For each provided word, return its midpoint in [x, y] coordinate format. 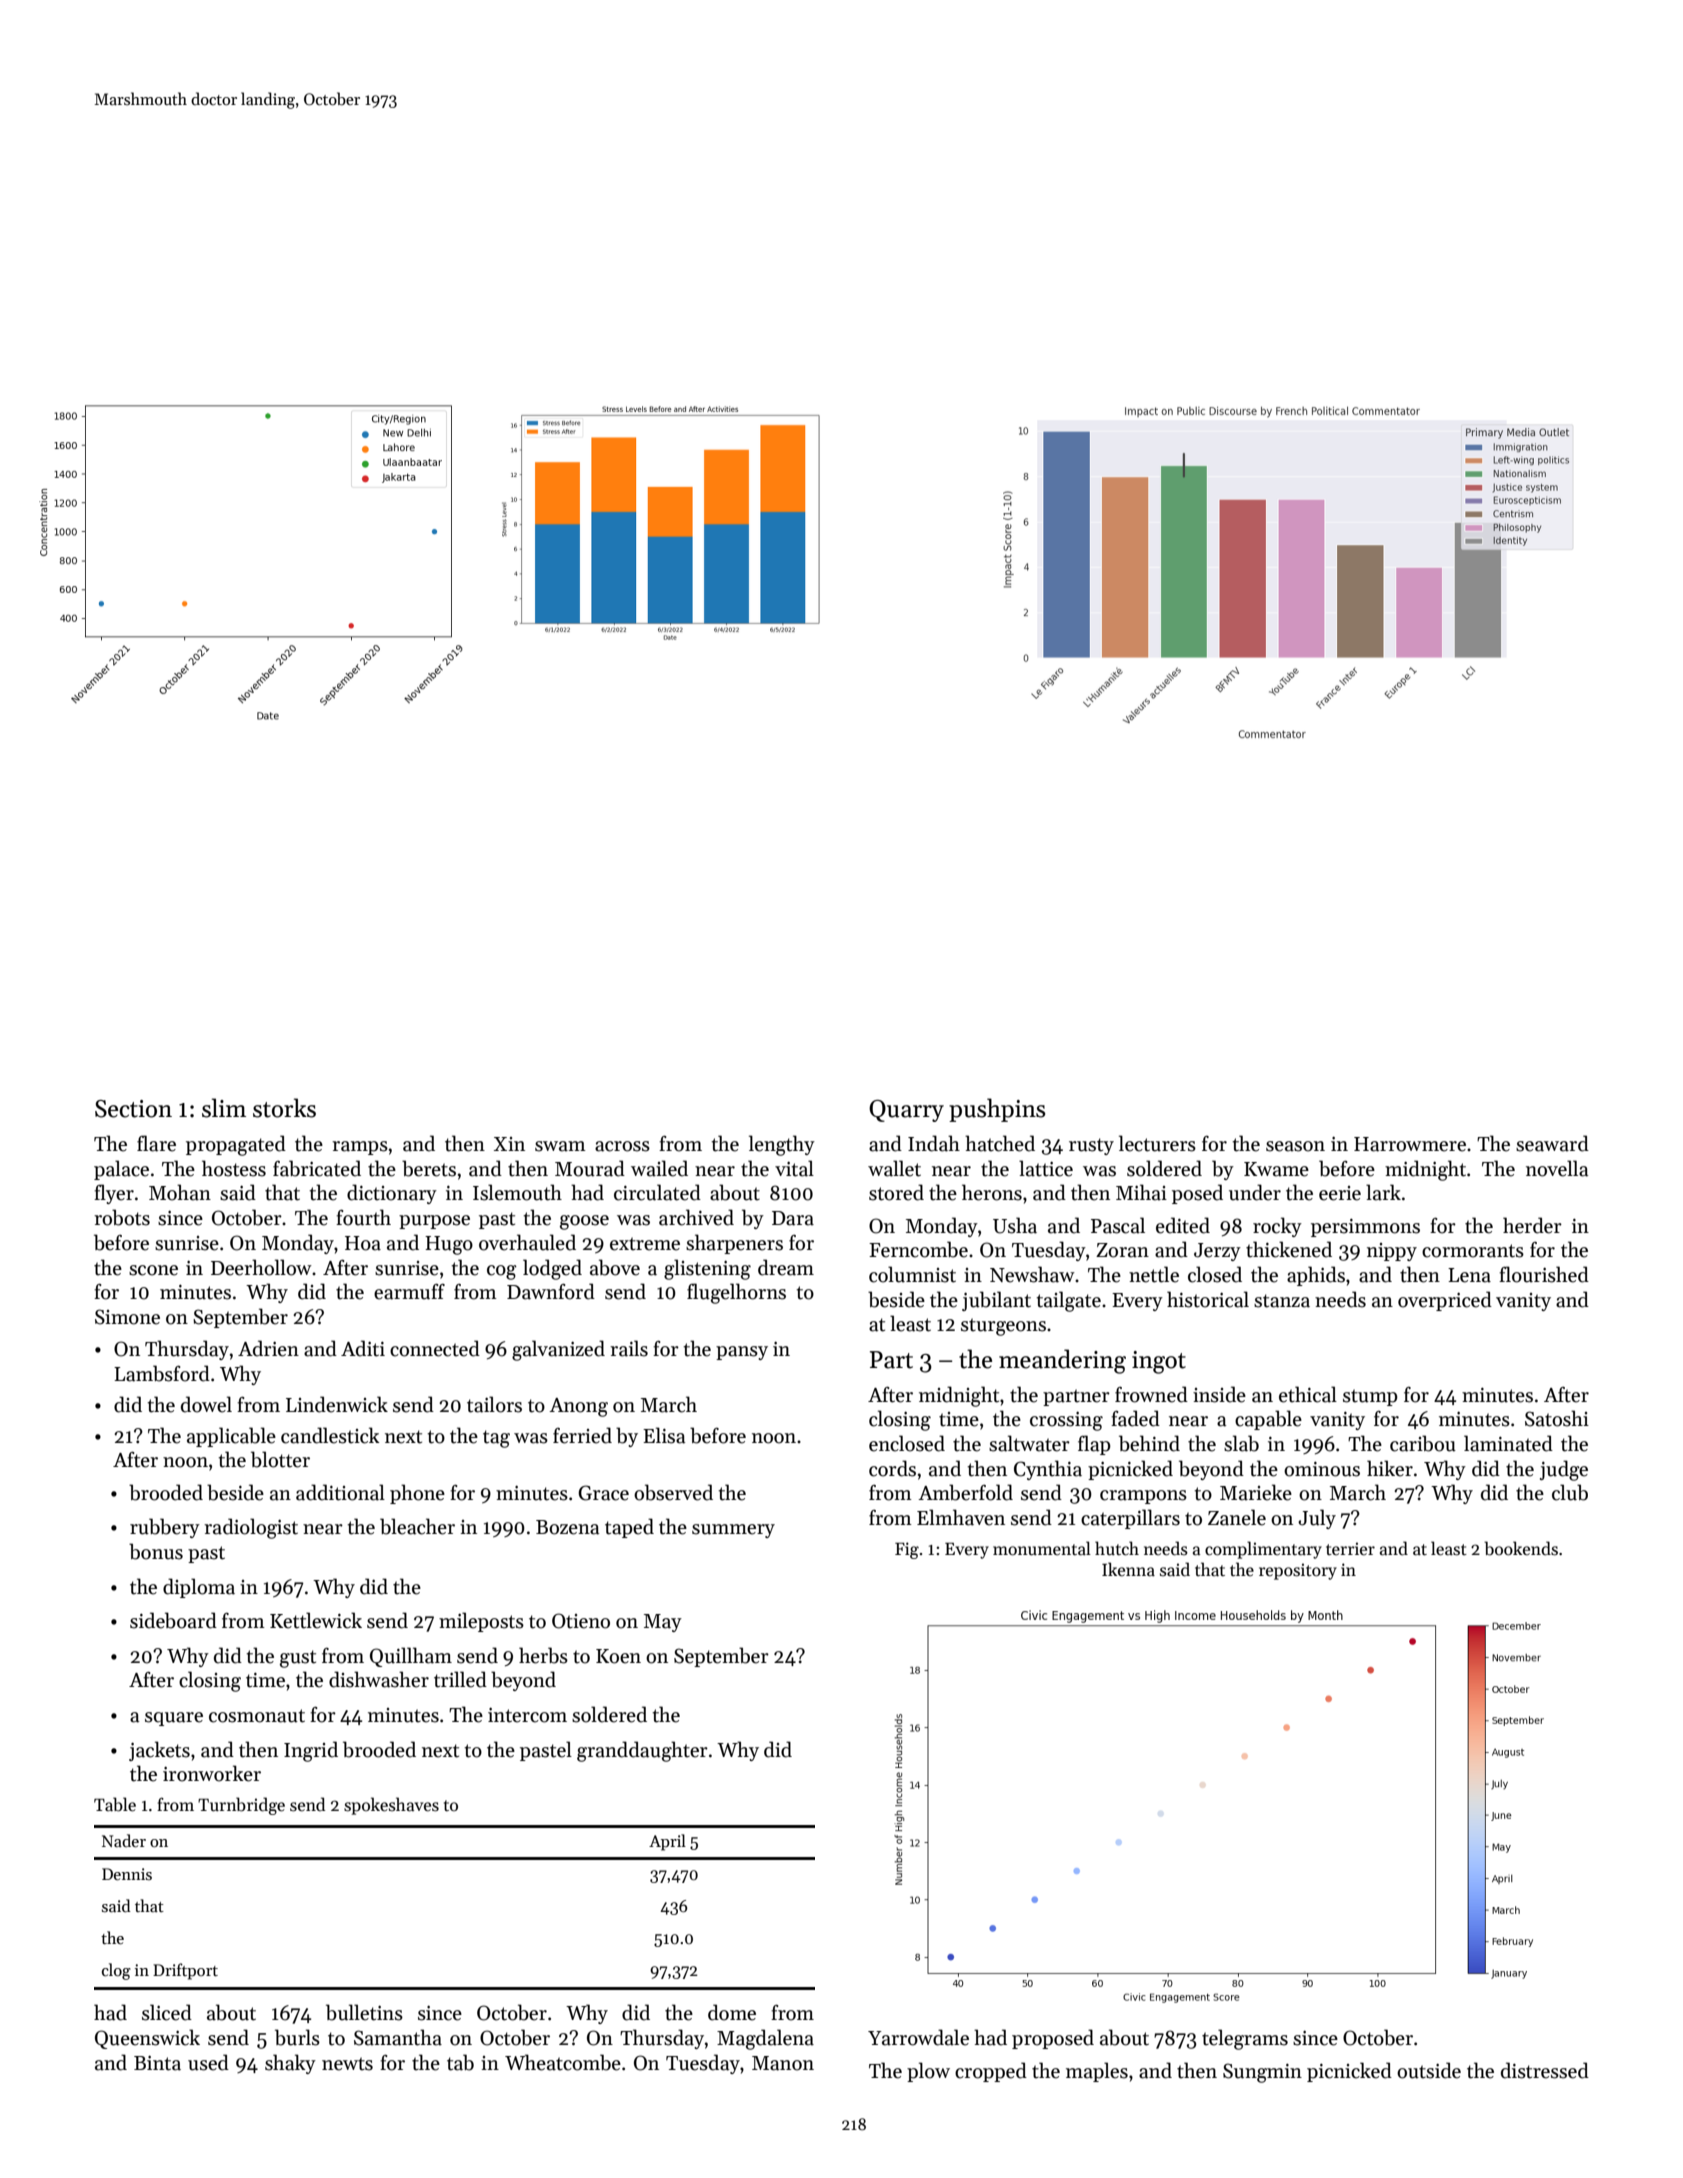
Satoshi [1557, 1418]
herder [1532, 1225]
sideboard [173, 1620]
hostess [234, 1168]
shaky [290, 2064]
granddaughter [642, 1751]
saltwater [1029, 1443]
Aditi [363, 1348]
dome [732, 2012]
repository [1298, 1571]
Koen [618, 1656]
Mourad [590, 1168]
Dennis [127, 1874]
